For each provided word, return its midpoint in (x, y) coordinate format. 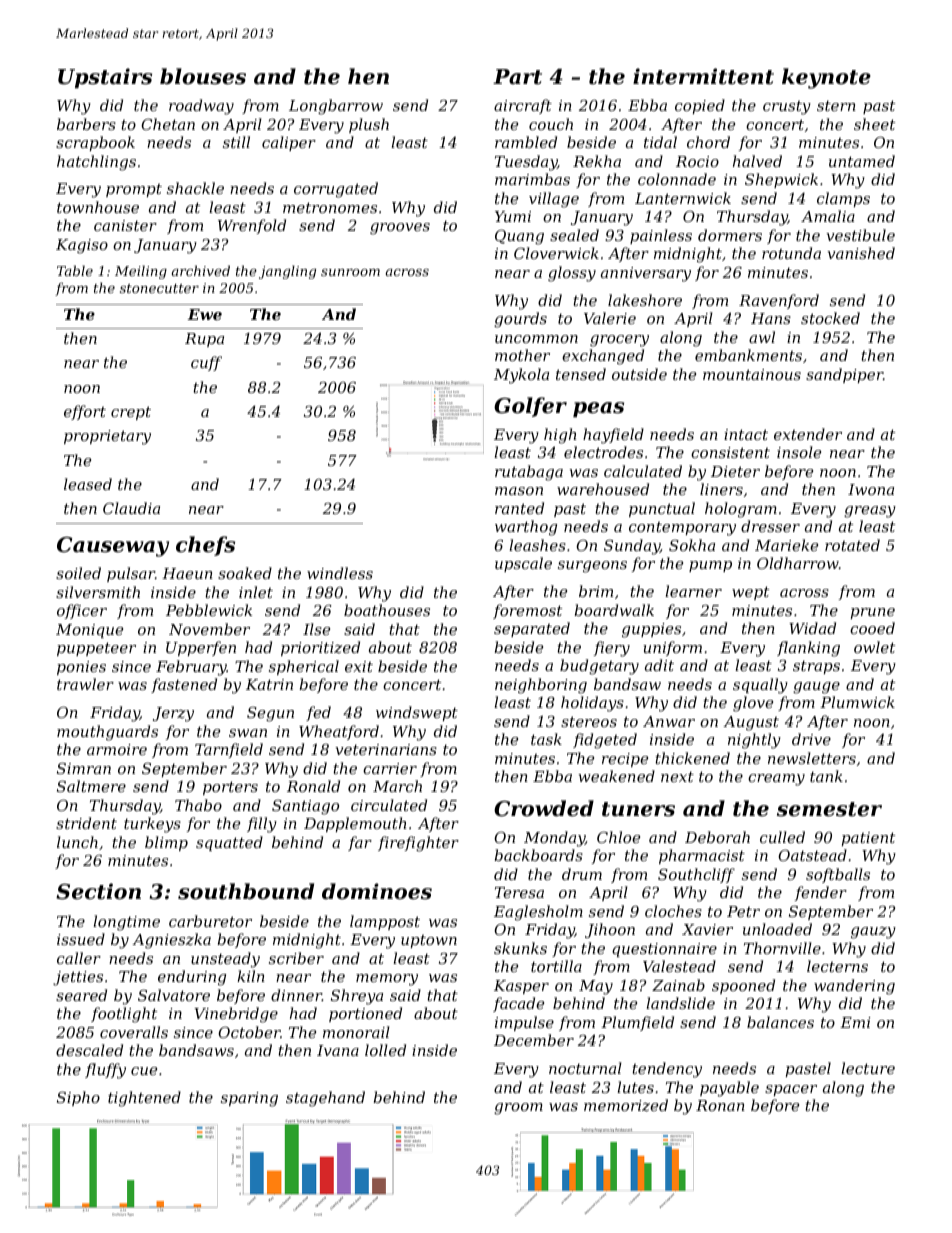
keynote (826, 78)
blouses (203, 76)
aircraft (523, 106)
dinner (296, 995)
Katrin (269, 684)
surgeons (592, 567)
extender (808, 434)
